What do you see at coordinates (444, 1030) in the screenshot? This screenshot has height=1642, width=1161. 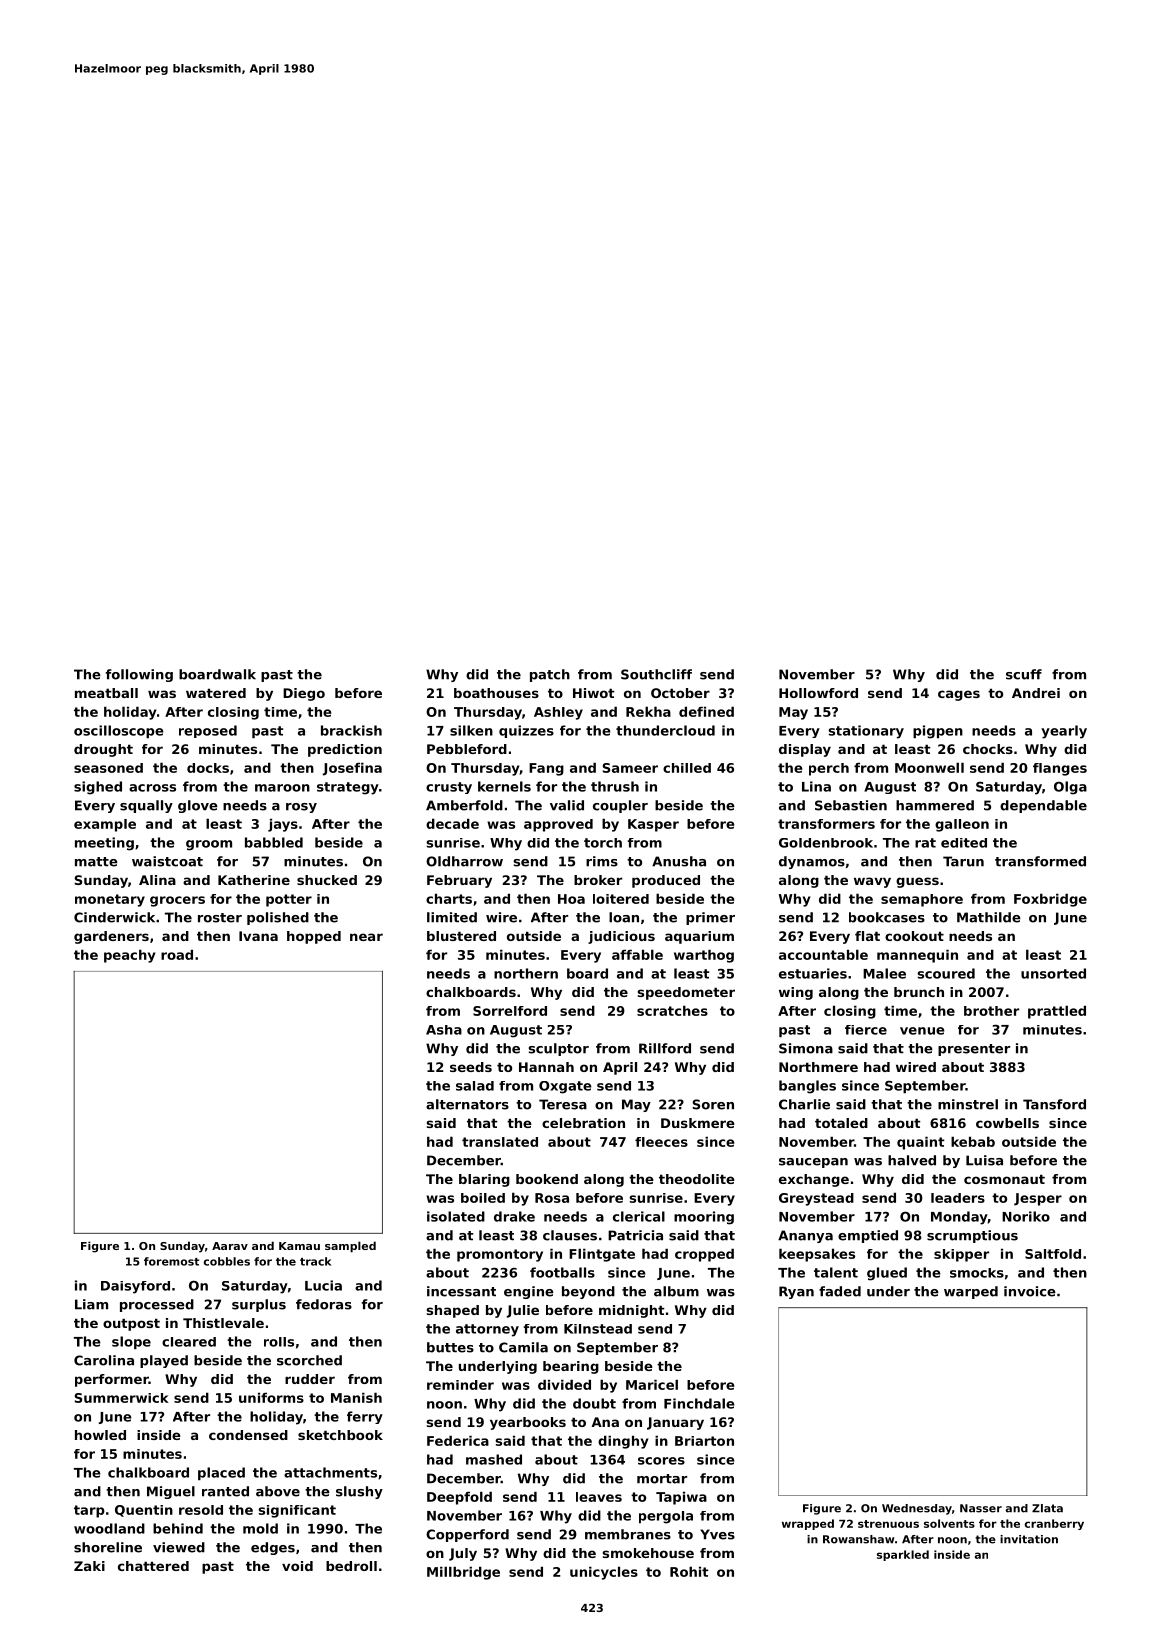 I see `Asha` at bounding box center [444, 1030].
